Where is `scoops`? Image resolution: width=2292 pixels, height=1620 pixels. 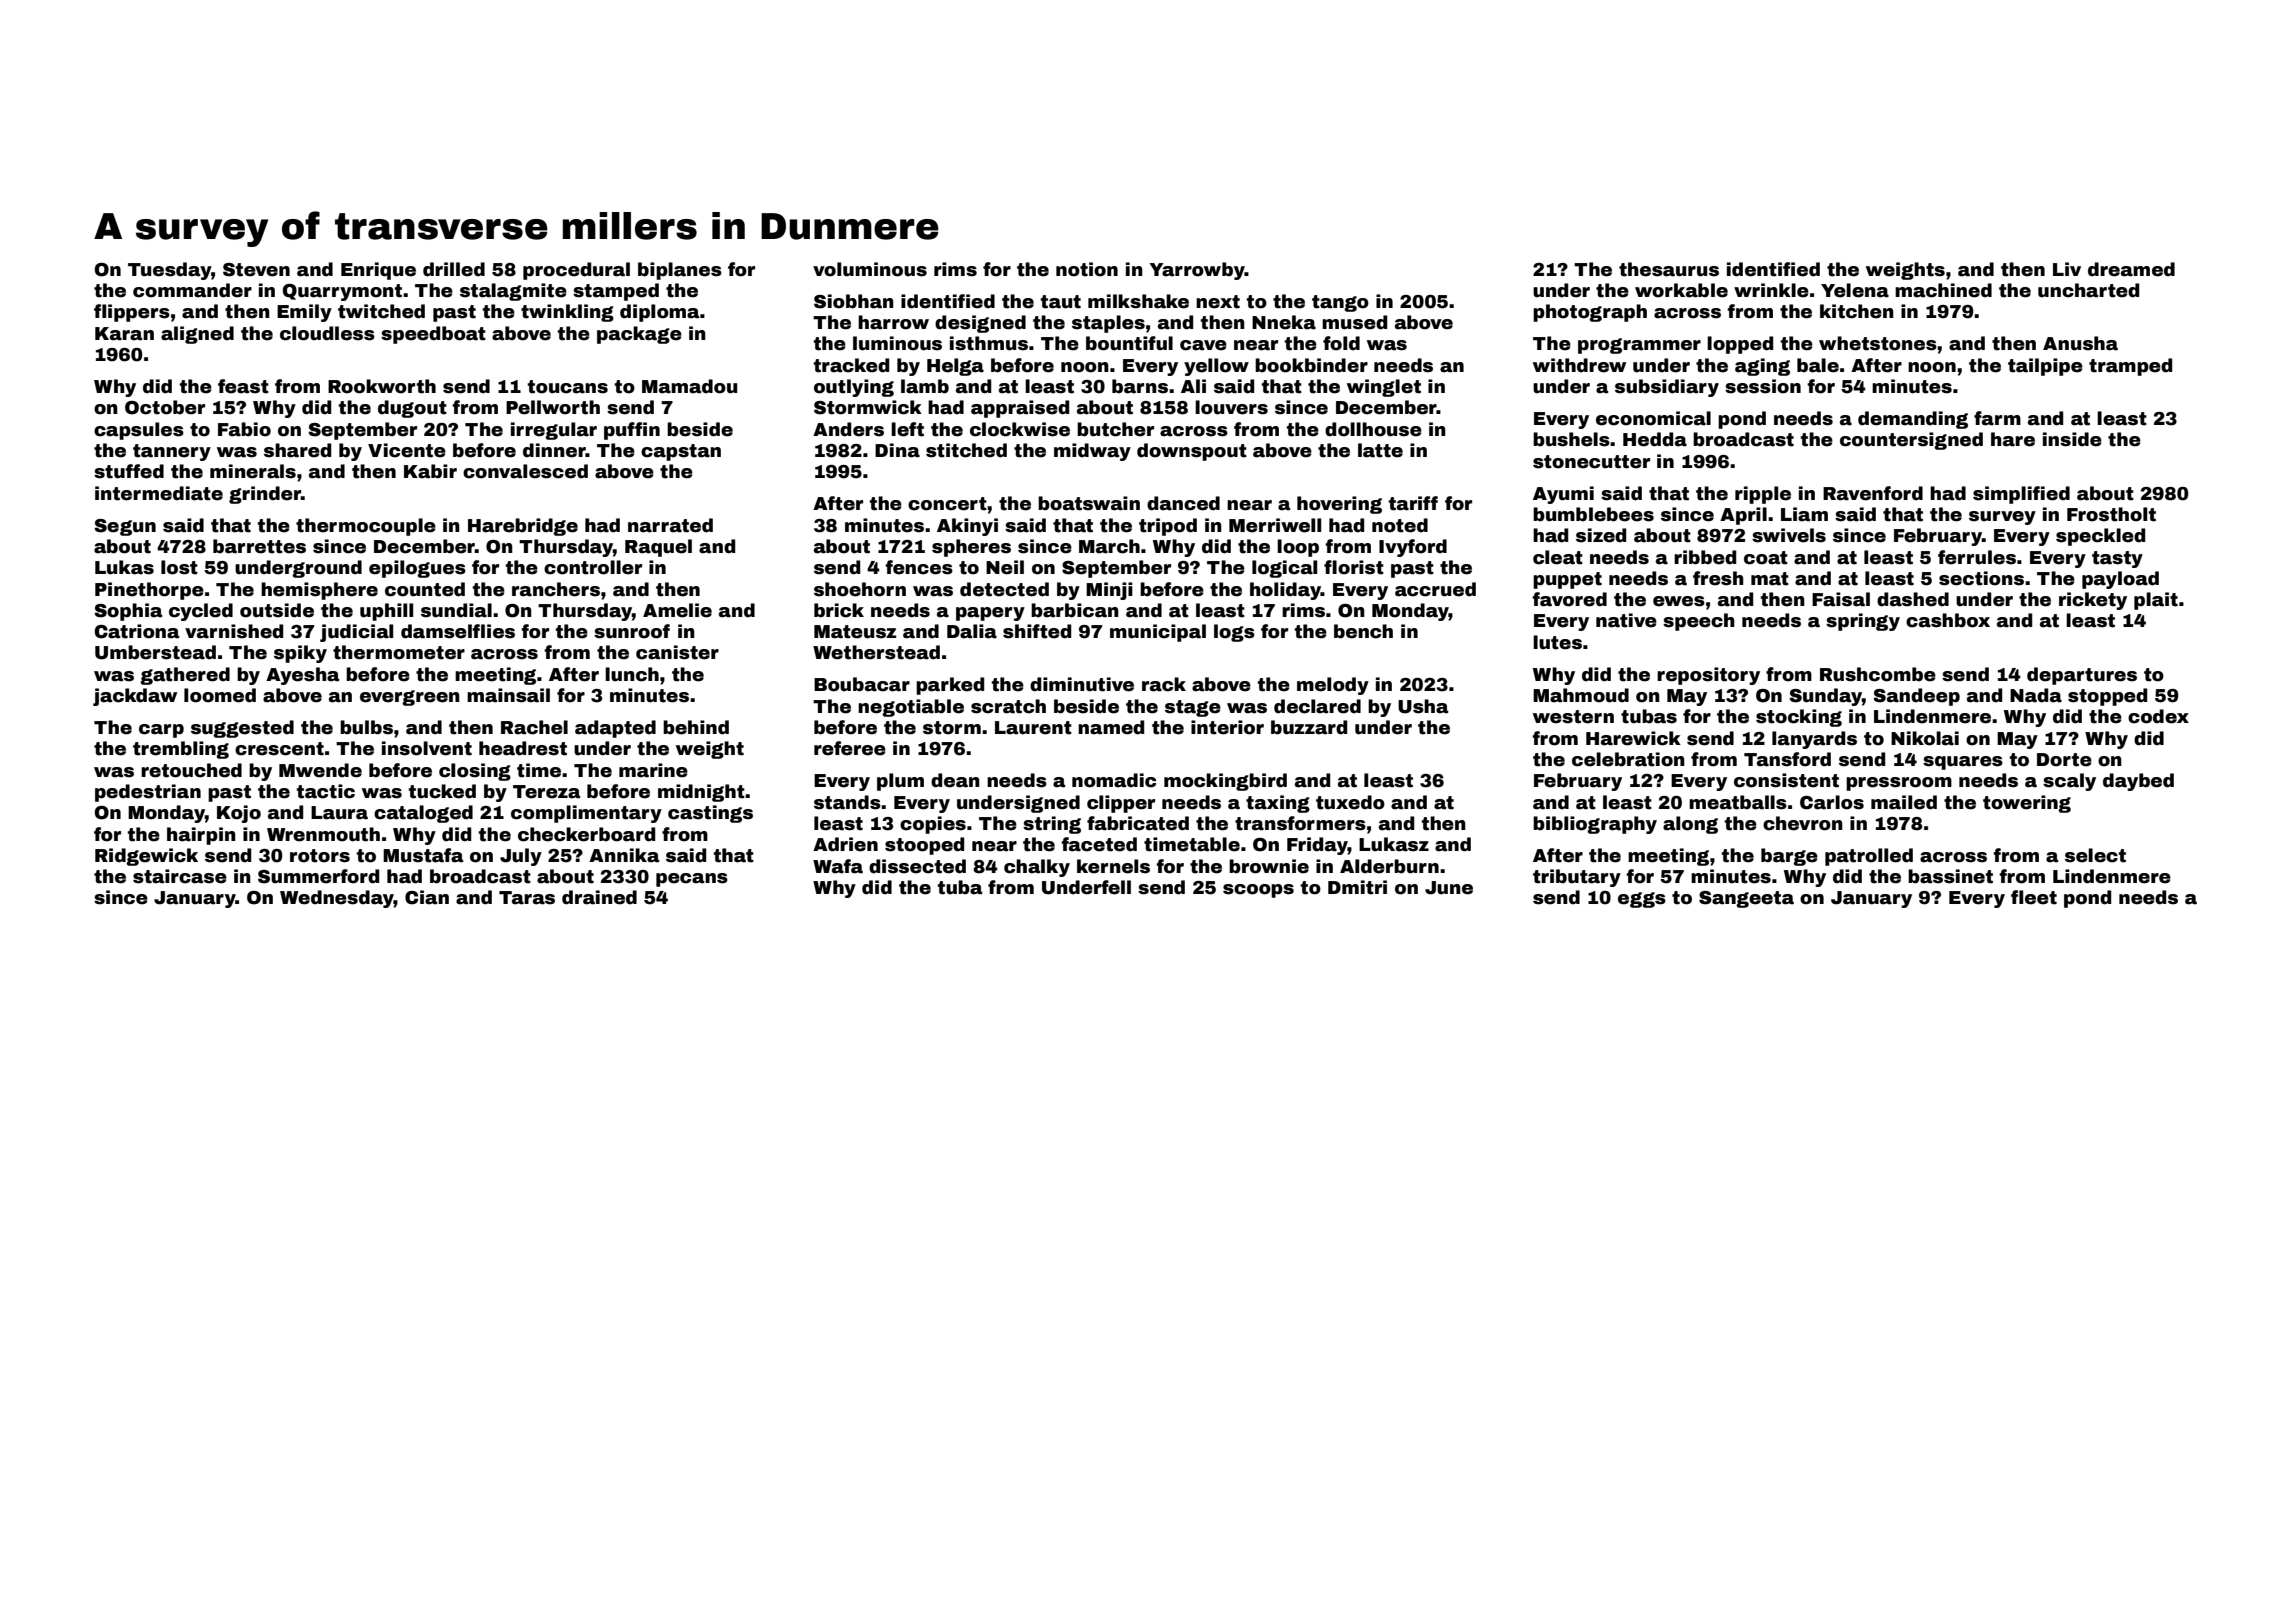
scoops is located at coordinates (1258, 891).
